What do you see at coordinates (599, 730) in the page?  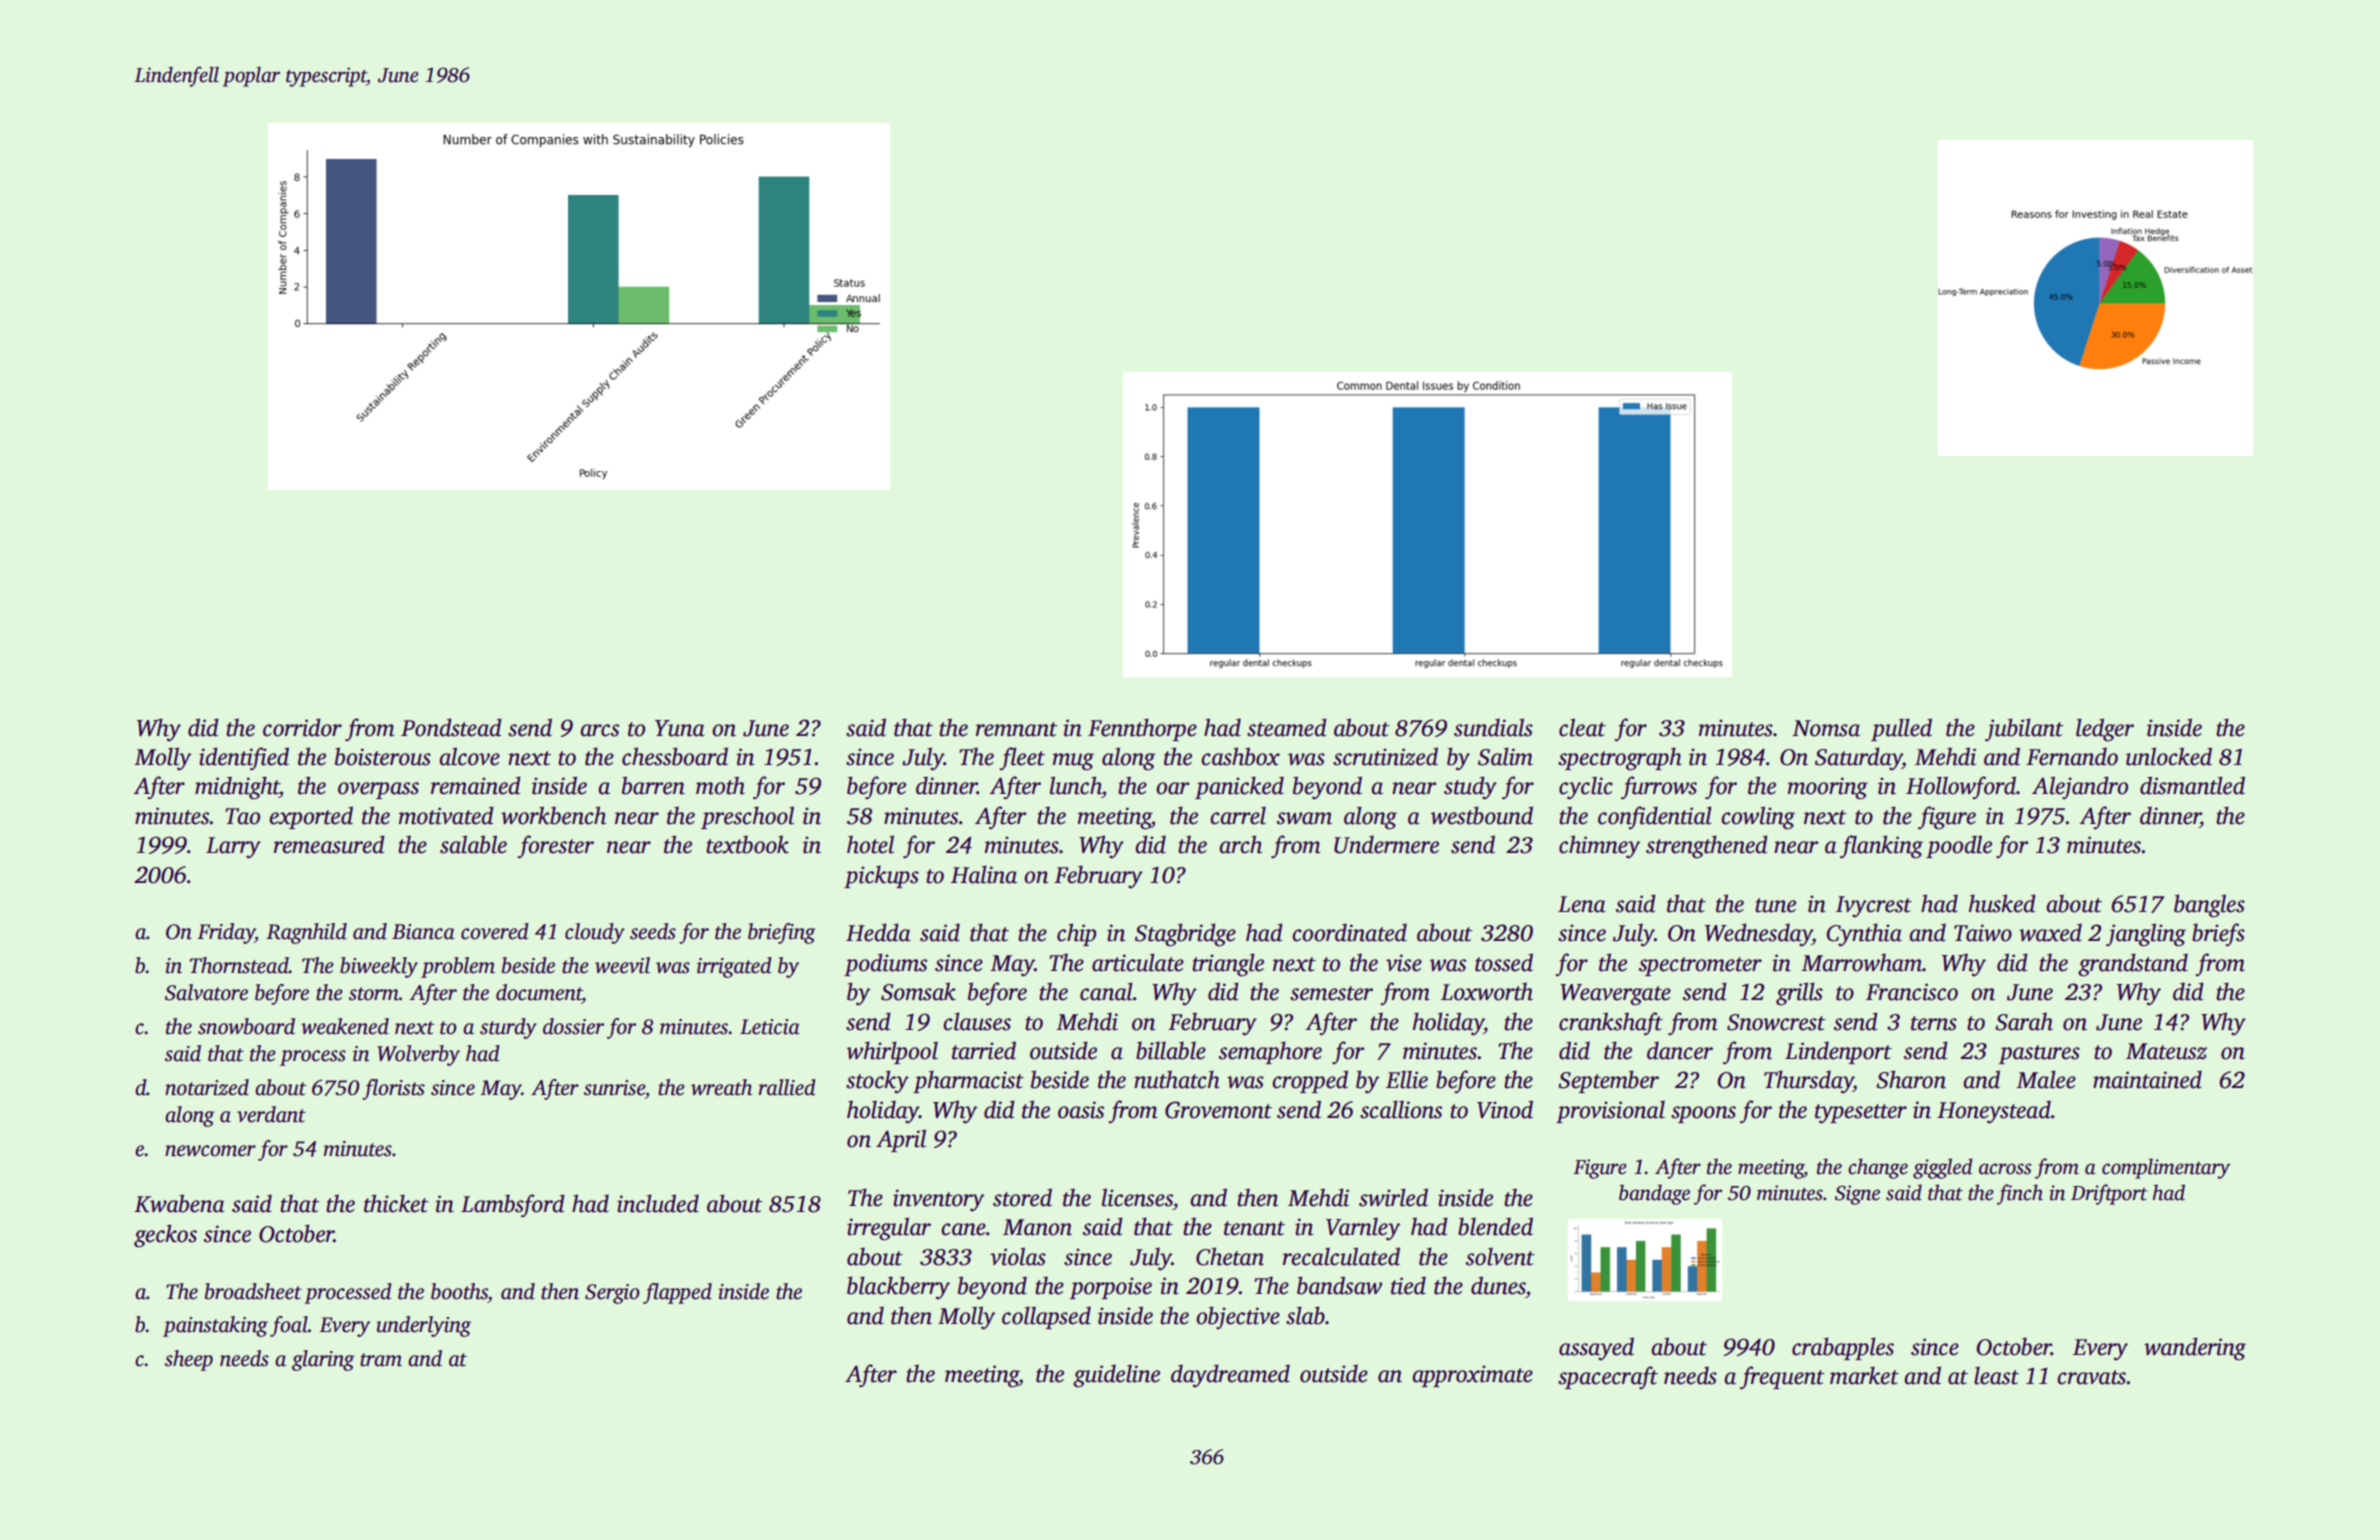 I see `arcs` at bounding box center [599, 730].
